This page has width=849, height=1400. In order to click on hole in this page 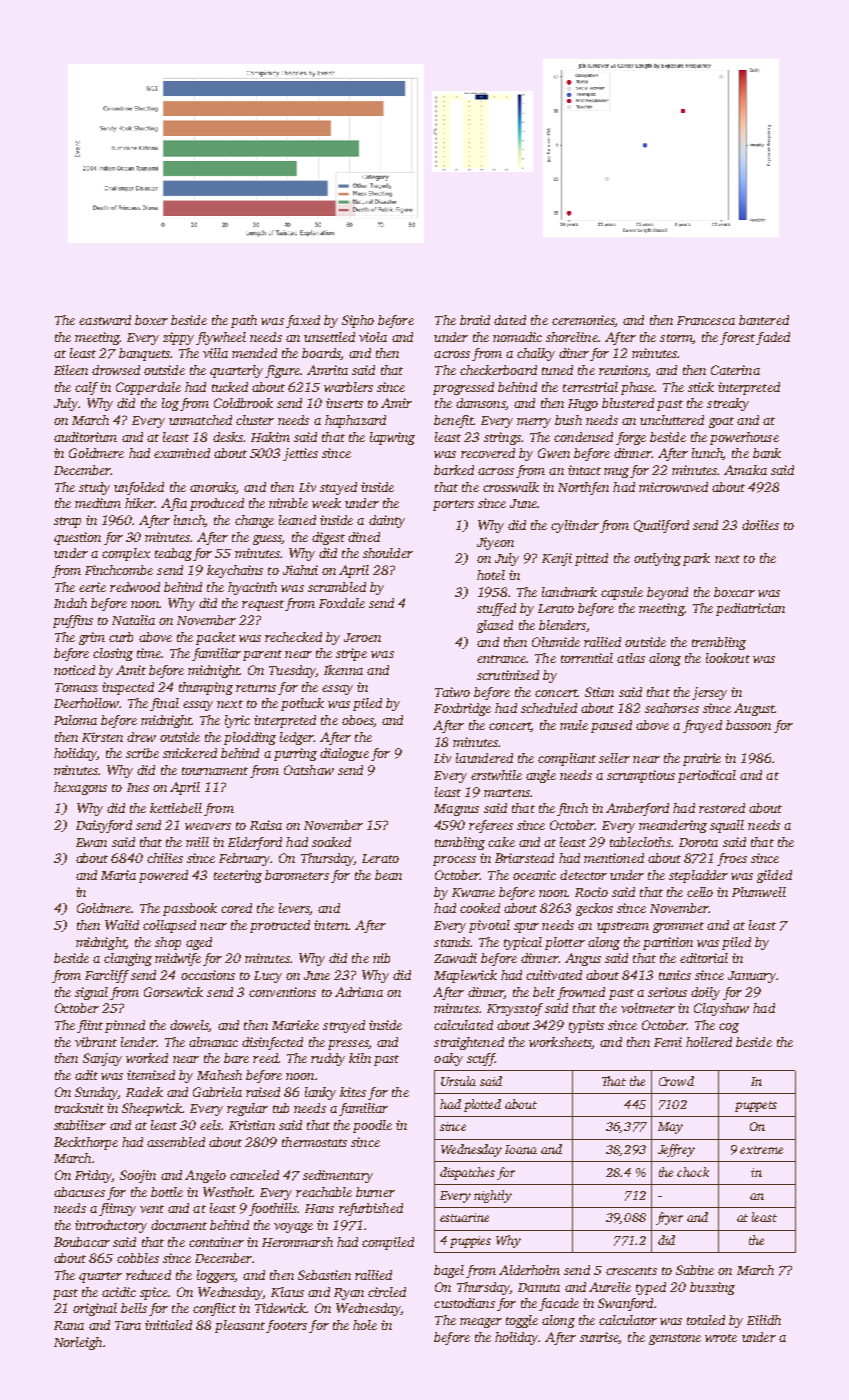, I will do `click(365, 1325)`.
